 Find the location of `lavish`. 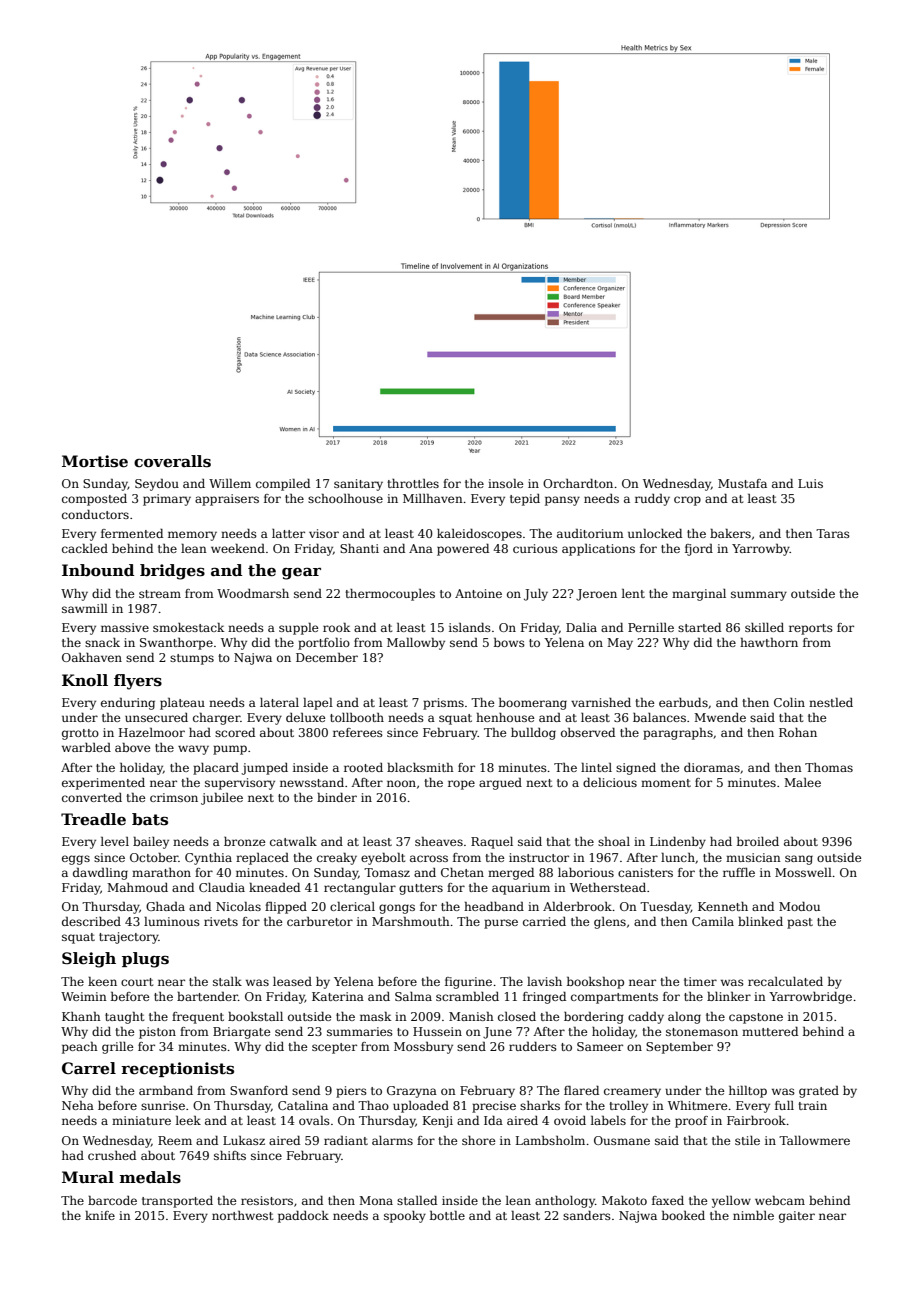

lavish is located at coordinates (544, 981).
